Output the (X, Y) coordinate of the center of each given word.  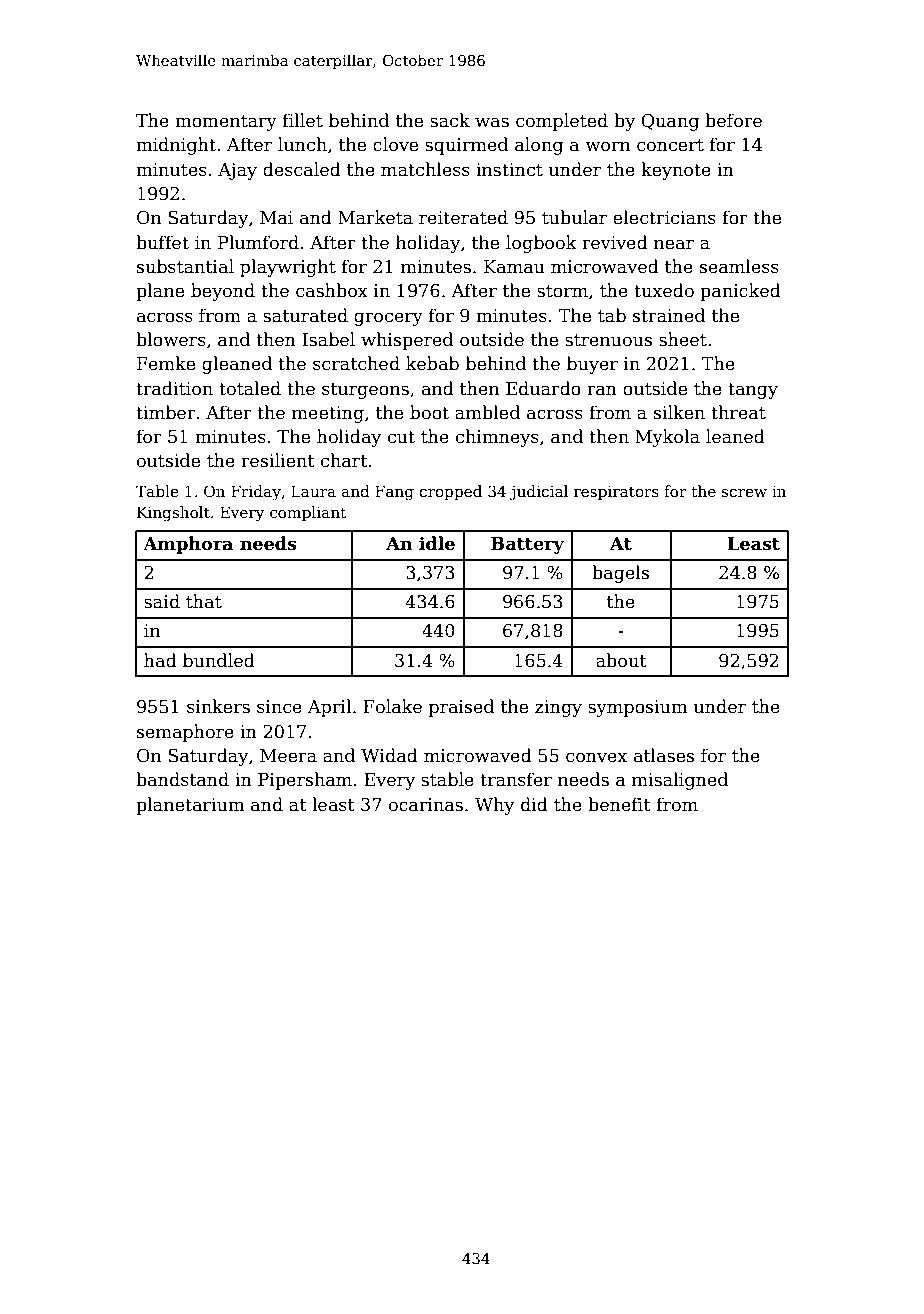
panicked (740, 292)
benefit (619, 804)
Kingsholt (173, 514)
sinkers (218, 706)
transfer (516, 779)
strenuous (608, 340)
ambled (487, 412)
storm (562, 291)
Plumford (258, 242)
